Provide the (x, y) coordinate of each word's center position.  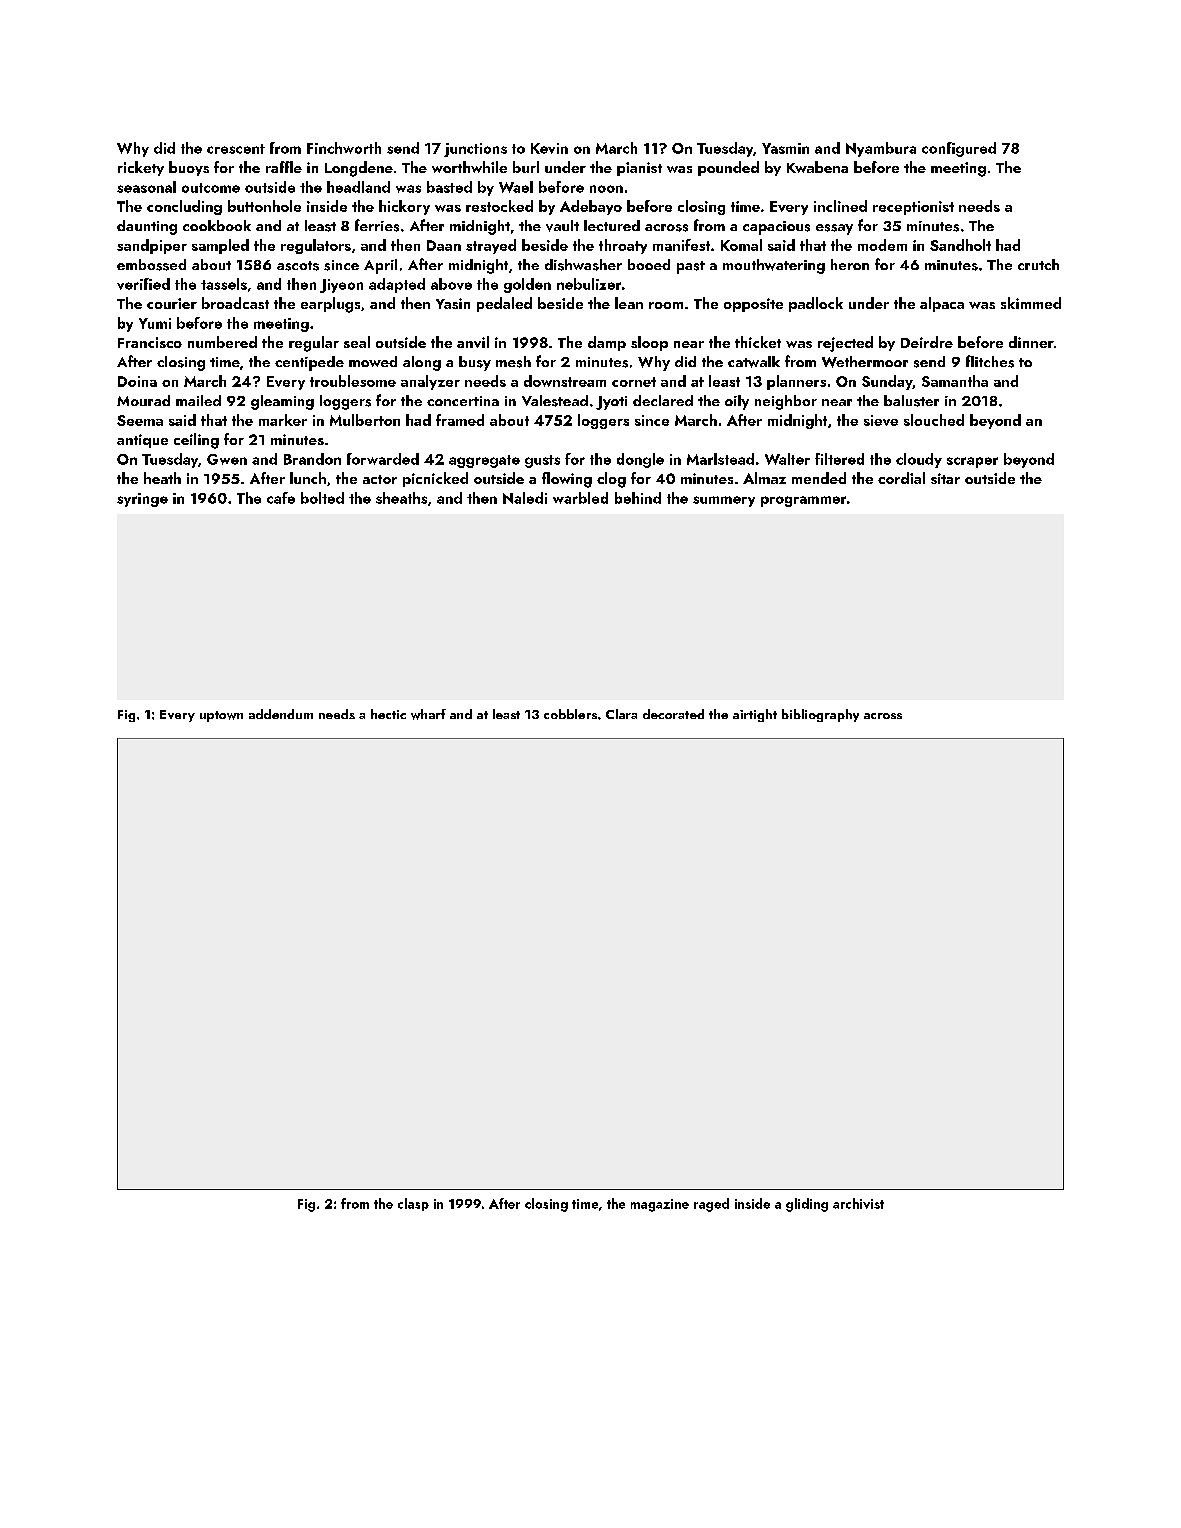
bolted (322, 498)
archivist (858, 1203)
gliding (807, 1205)
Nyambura (881, 149)
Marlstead (720, 459)
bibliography (820, 715)
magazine (660, 1205)
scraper (972, 462)
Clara (621, 714)
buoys (189, 168)
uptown (221, 716)
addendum (281, 714)
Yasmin (785, 148)
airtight (755, 715)
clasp (413, 1204)
